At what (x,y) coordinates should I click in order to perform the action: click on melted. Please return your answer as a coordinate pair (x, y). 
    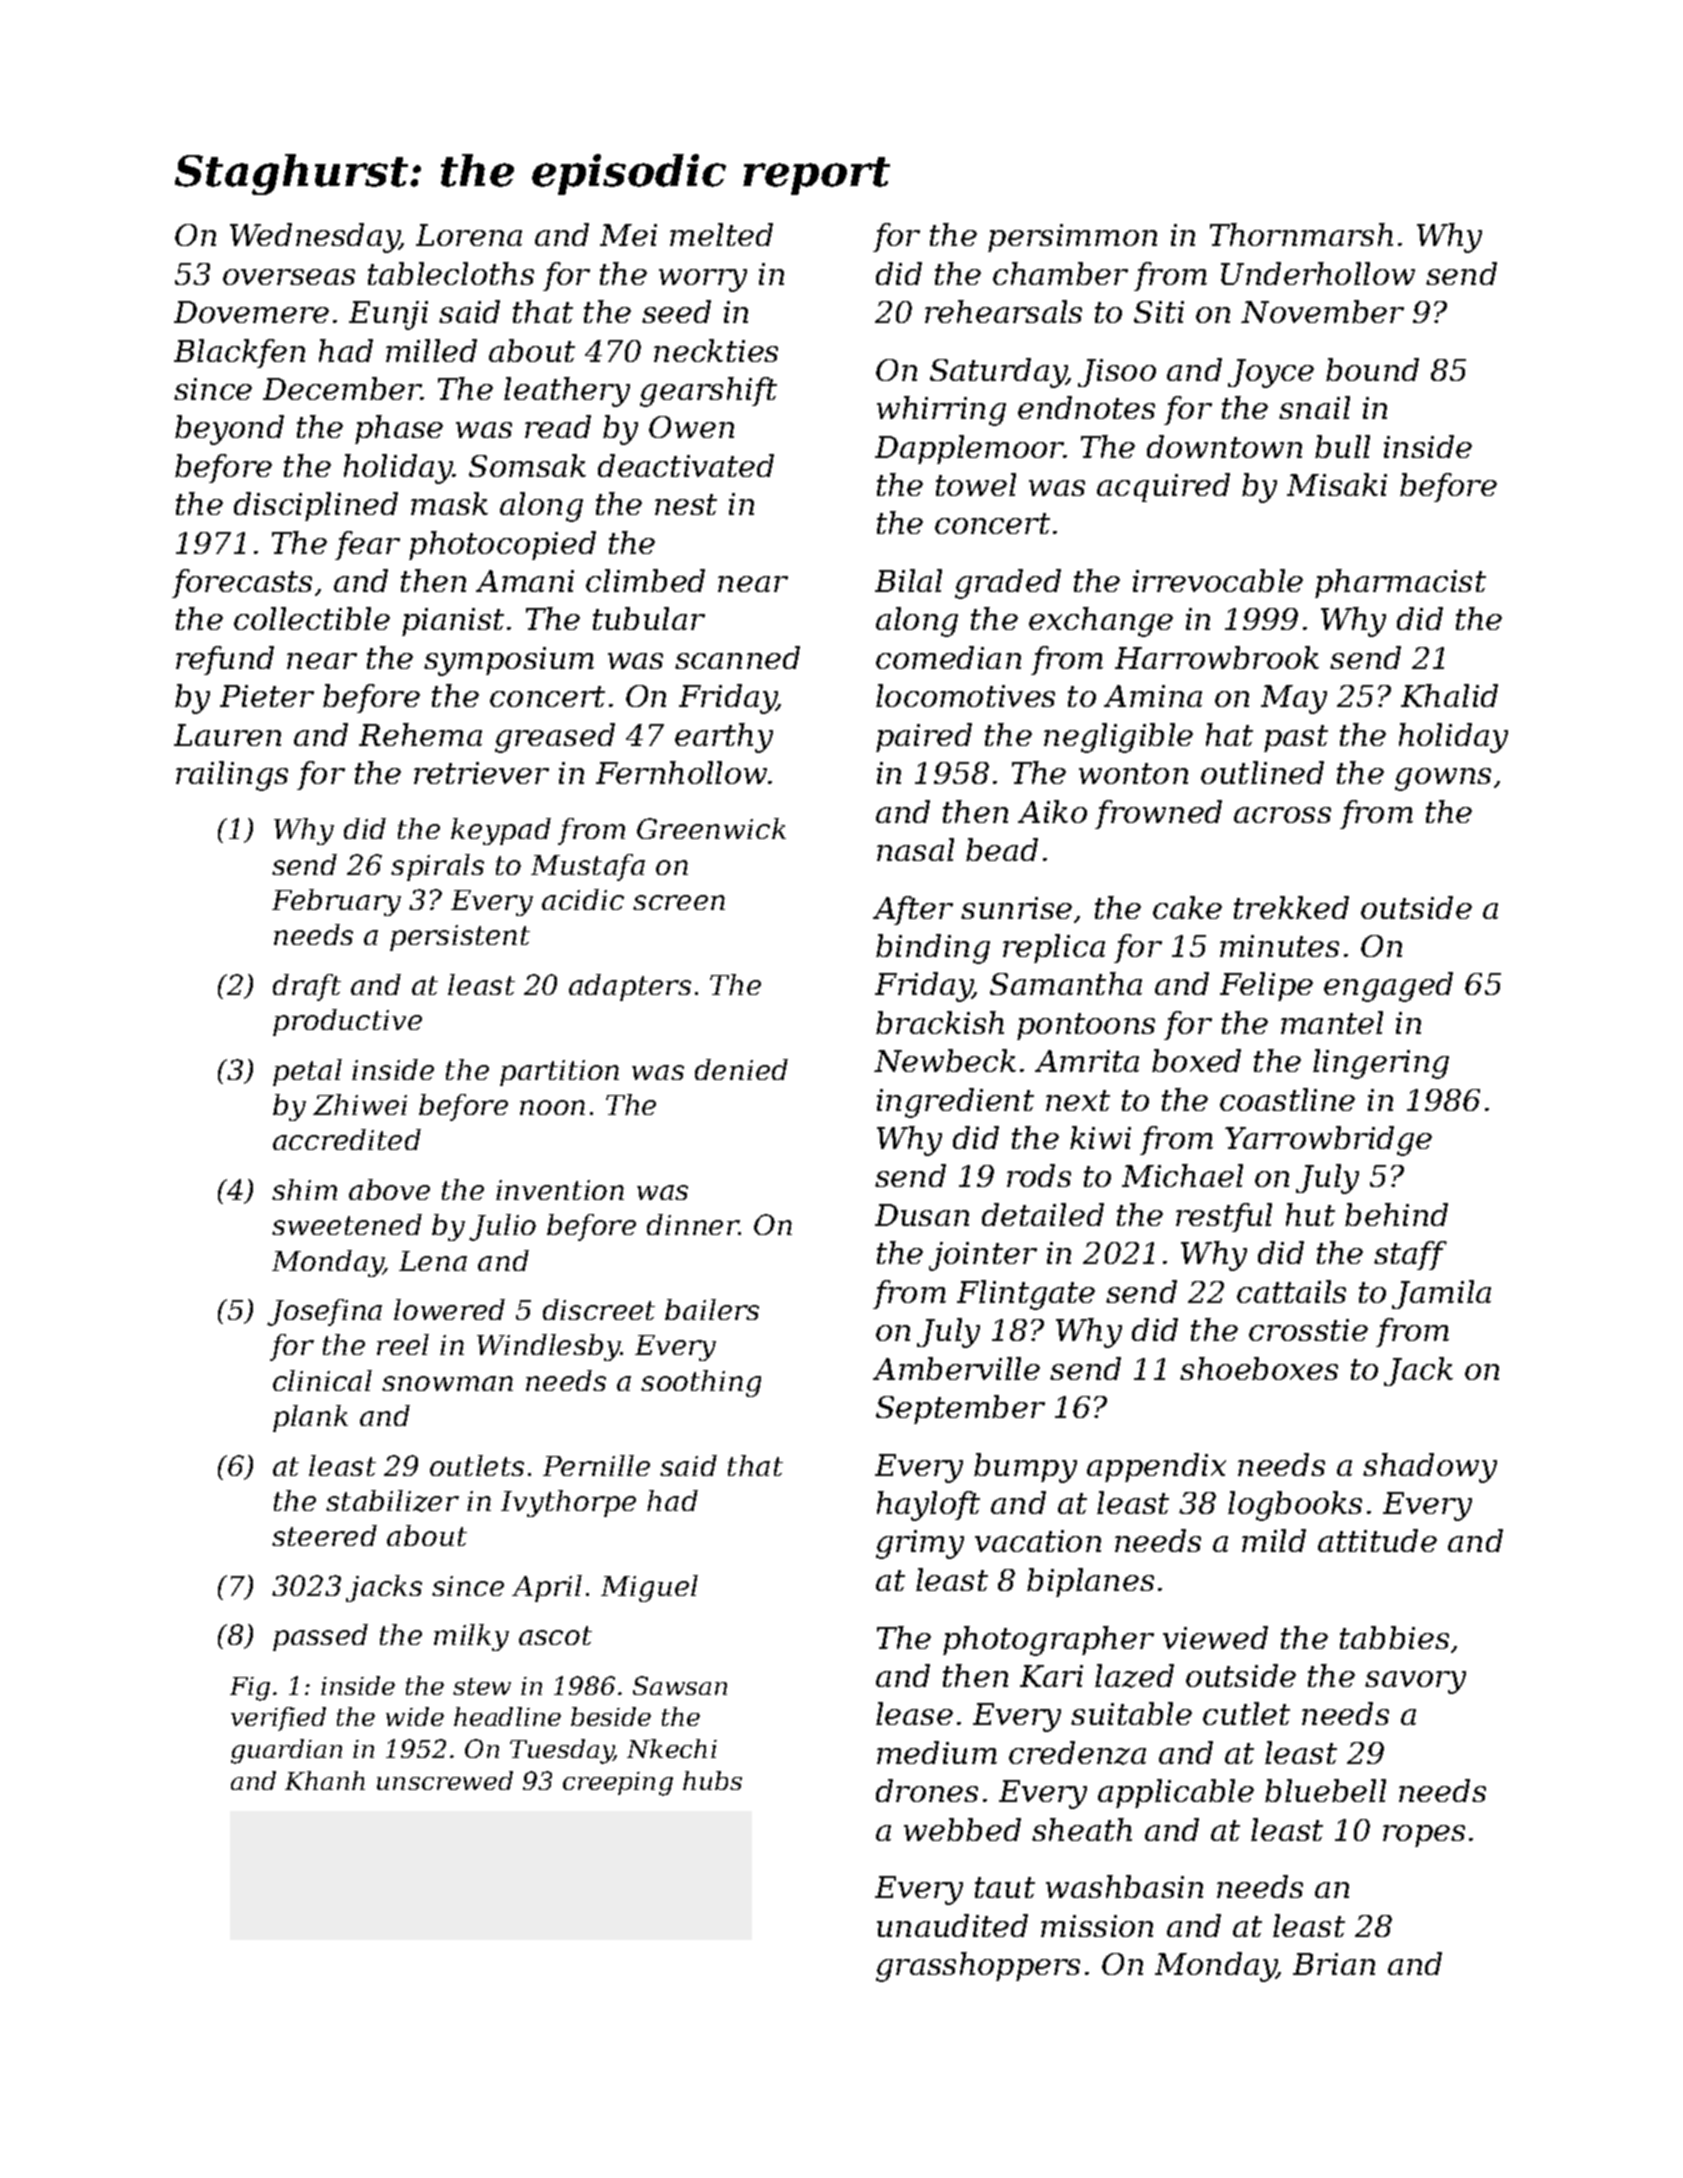
    Looking at the image, I should click on (721, 234).
